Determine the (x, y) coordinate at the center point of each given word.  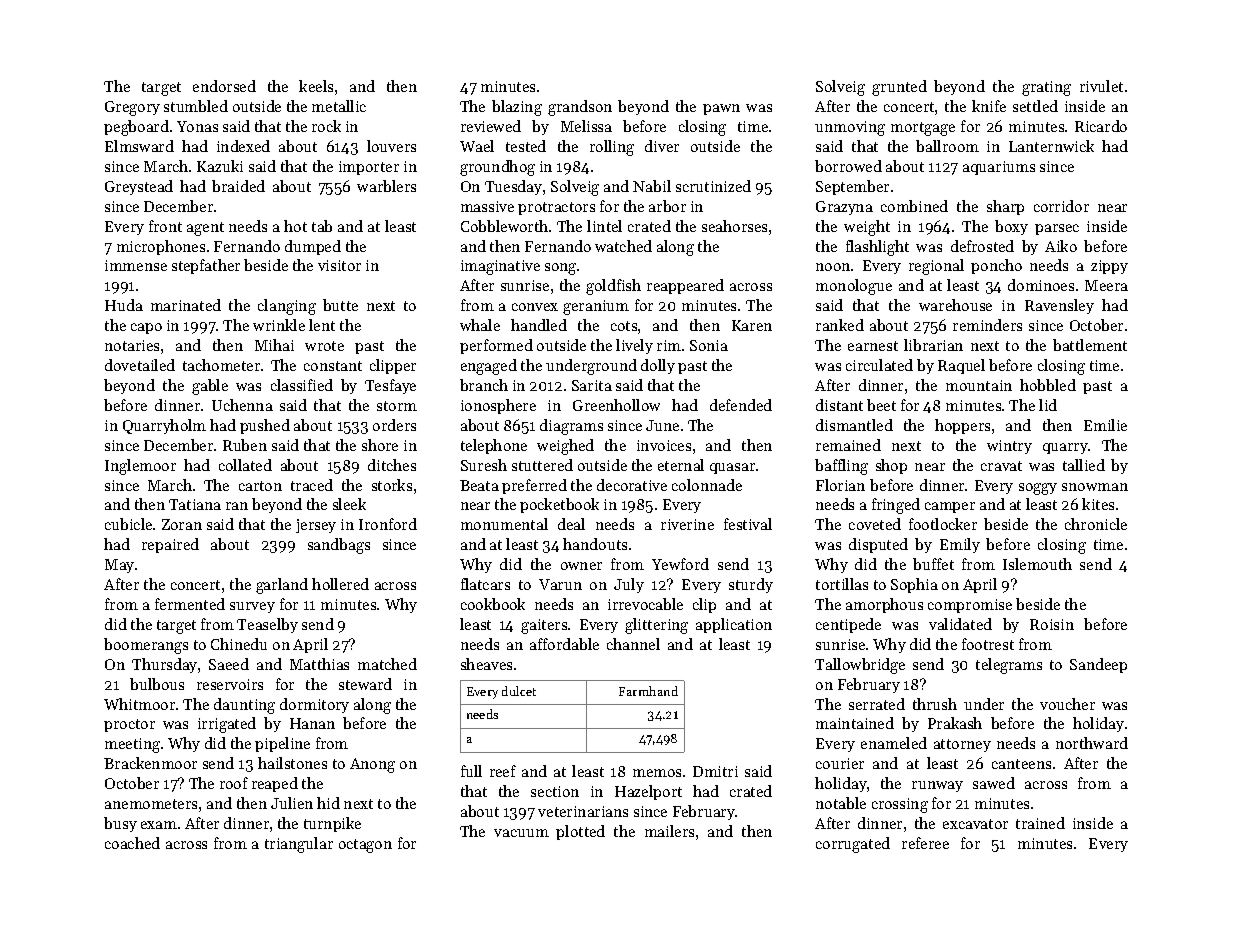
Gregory (132, 108)
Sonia (709, 345)
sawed (994, 783)
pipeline (282, 744)
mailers (669, 831)
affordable (564, 644)
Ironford (388, 524)
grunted (899, 88)
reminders (987, 325)
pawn (721, 109)
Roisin (1052, 624)
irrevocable (645, 604)
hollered (340, 584)
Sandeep (1098, 665)
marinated (186, 305)
